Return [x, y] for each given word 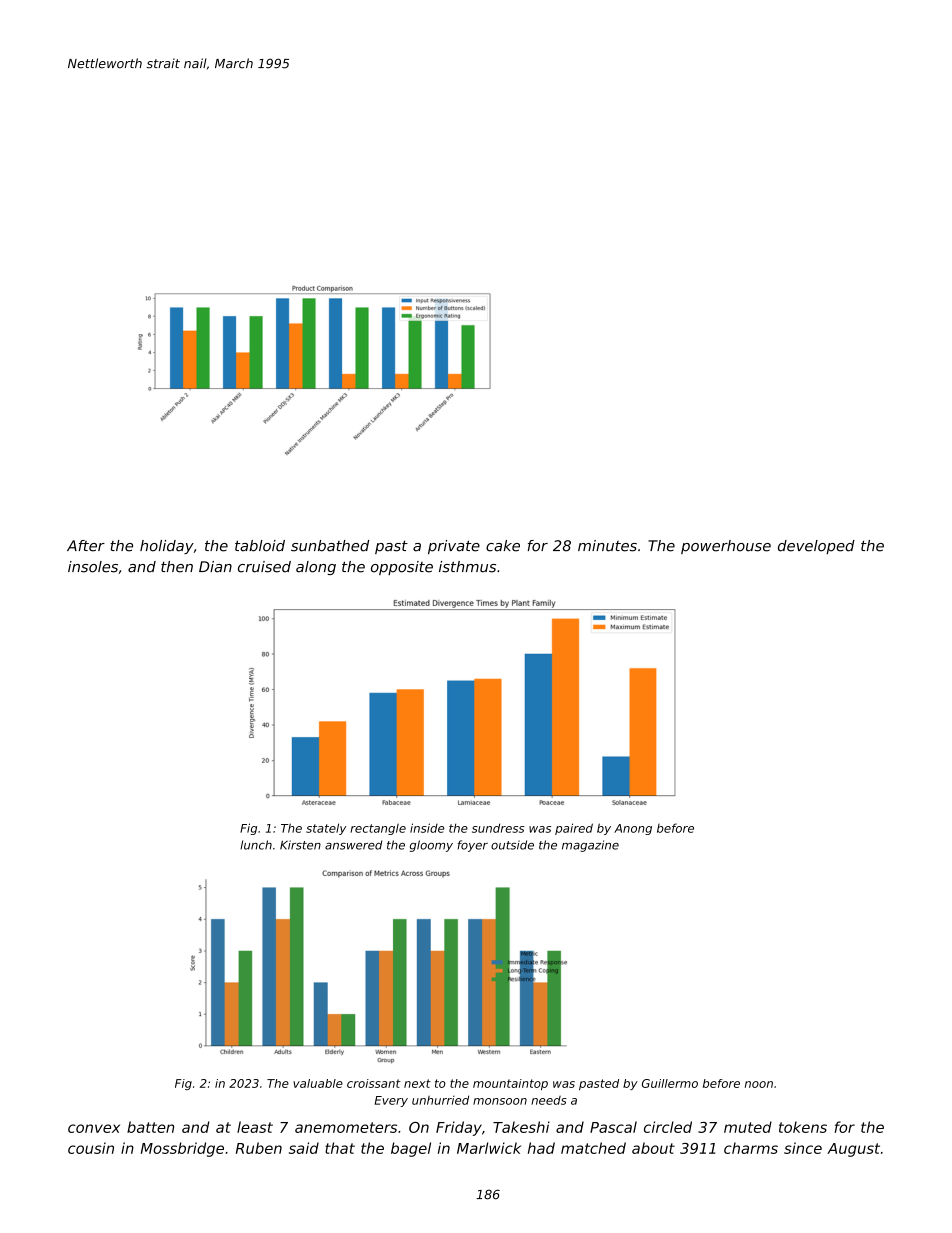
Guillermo [670, 1083]
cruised [264, 567]
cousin [91, 1148]
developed [816, 547]
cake [503, 546]
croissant [374, 1083]
